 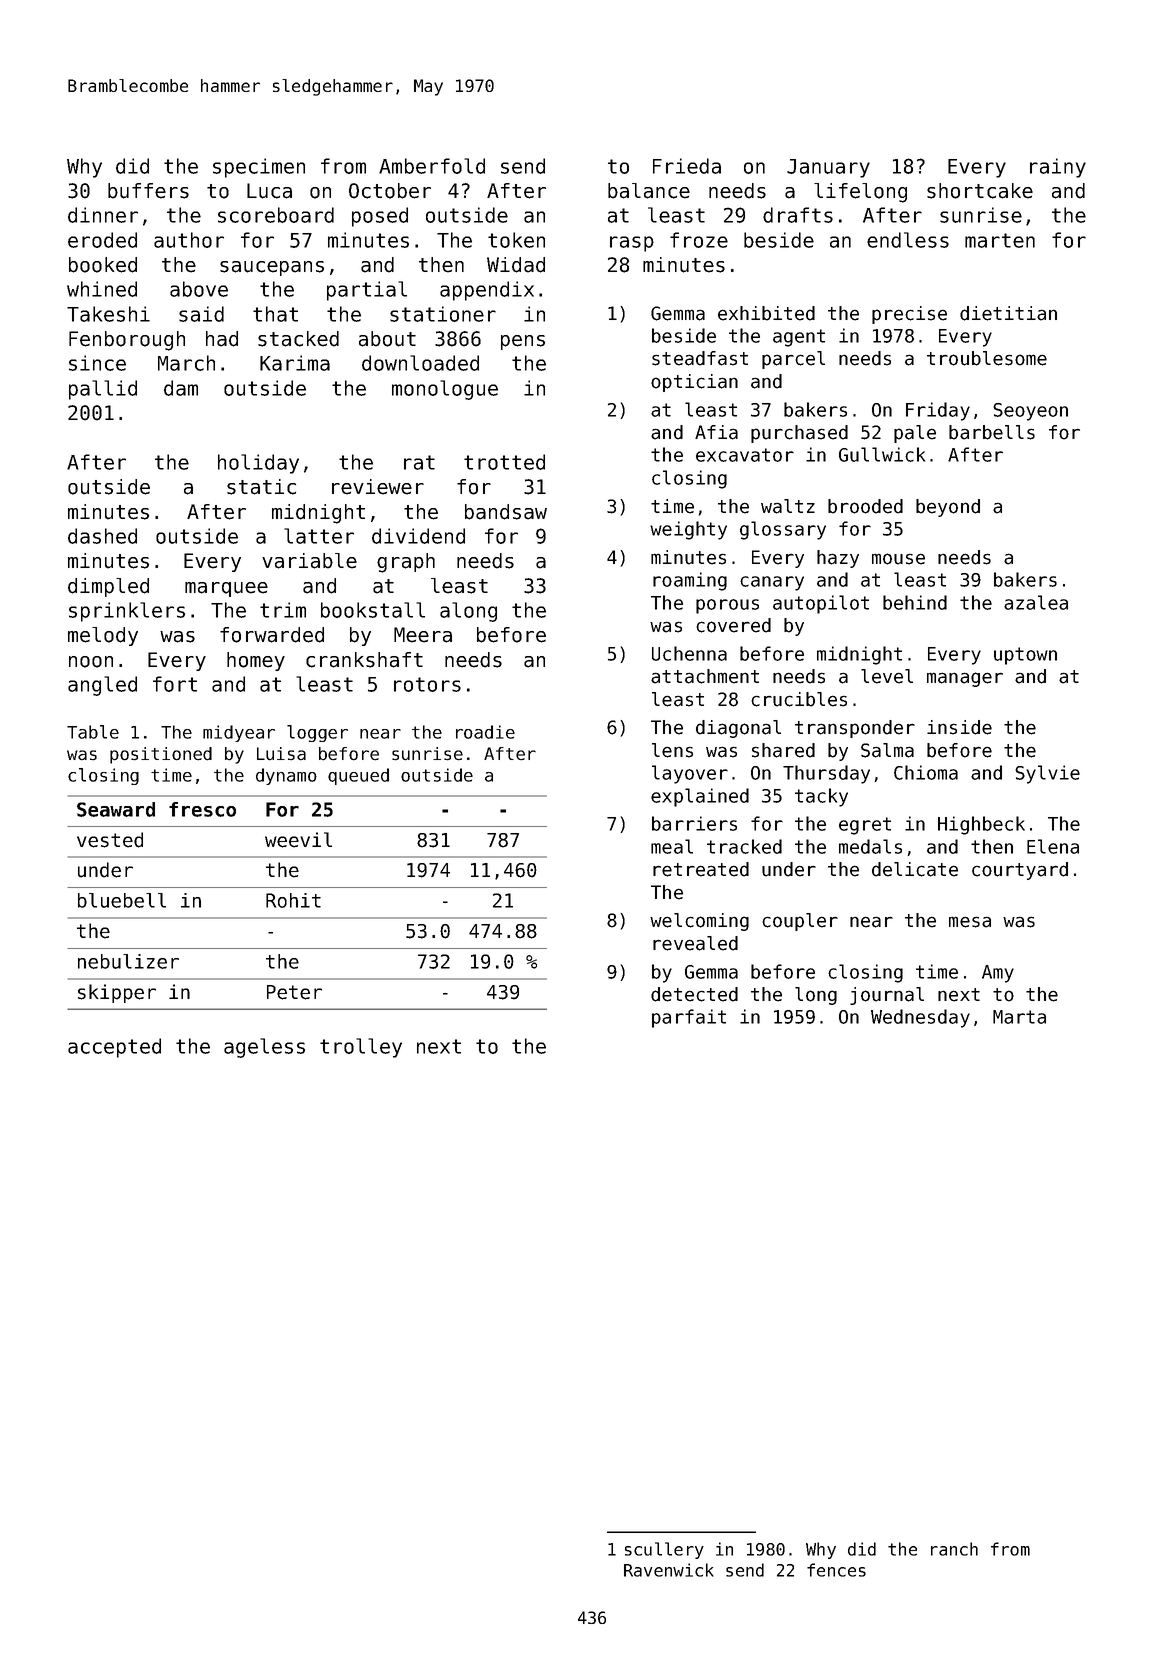 I want to click on stationer, so click(x=443, y=314).
